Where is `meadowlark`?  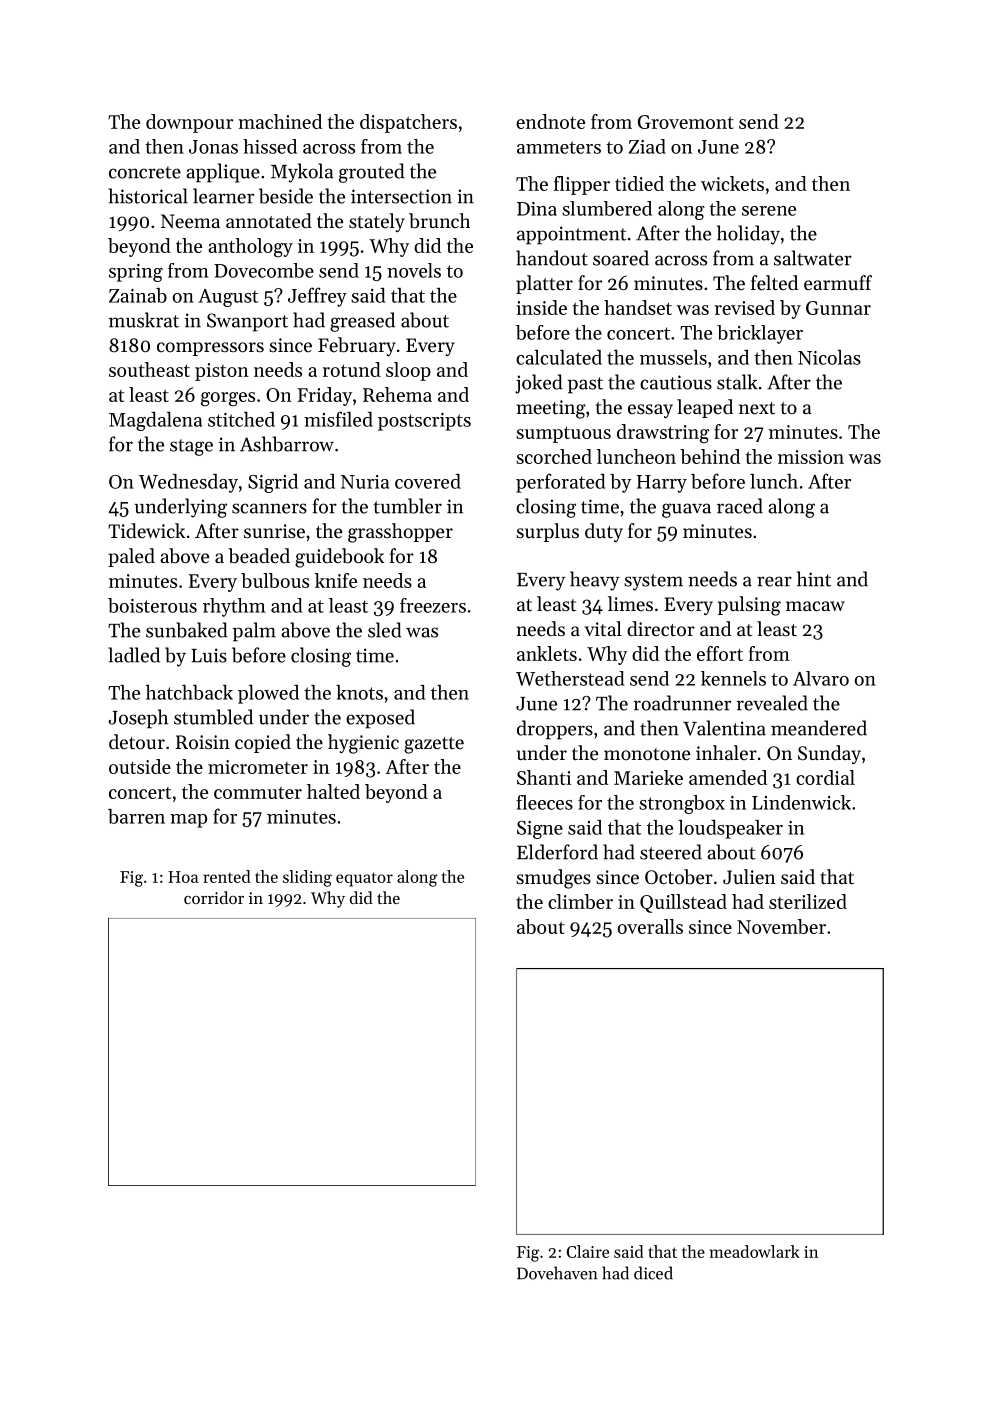 meadowlark is located at coordinates (754, 1251).
